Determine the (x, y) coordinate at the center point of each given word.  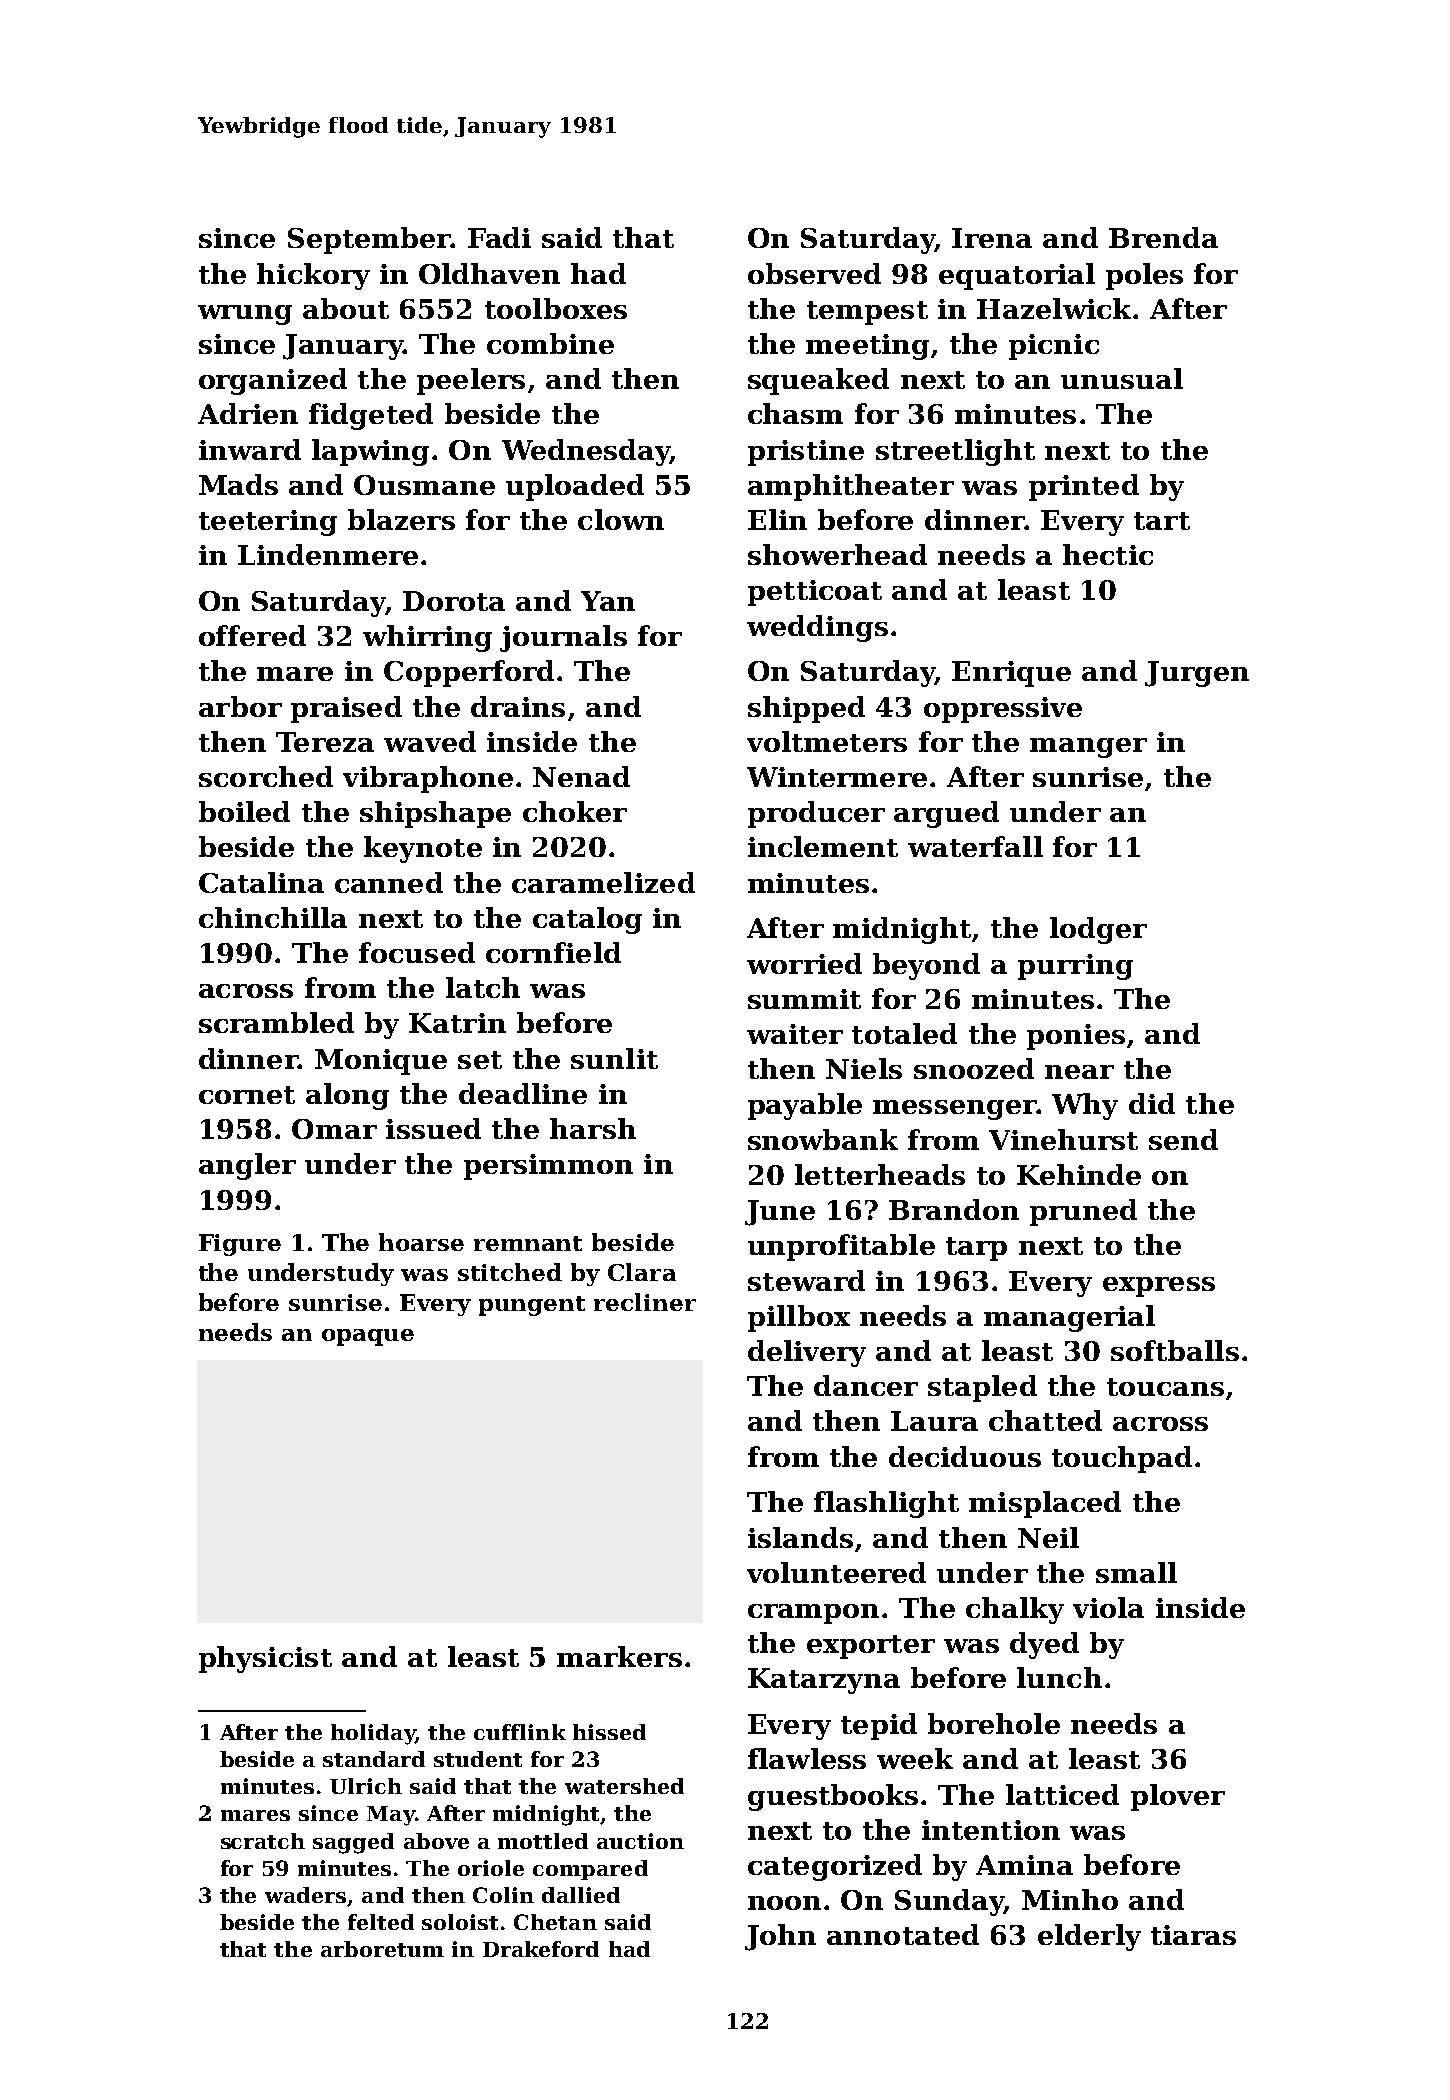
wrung (245, 315)
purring (1075, 967)
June (780, 1213)
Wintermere (837, 777)
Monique (381, 1062)
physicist (265, 1659)
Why (1085, 1106)
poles (1144, 276)
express (1159, 1287)
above (436, 1841)
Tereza (325, 742)
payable (805, 1106)
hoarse (421, 1242)
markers (619, 1656)
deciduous (965, 1456)
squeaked (818, 381)
